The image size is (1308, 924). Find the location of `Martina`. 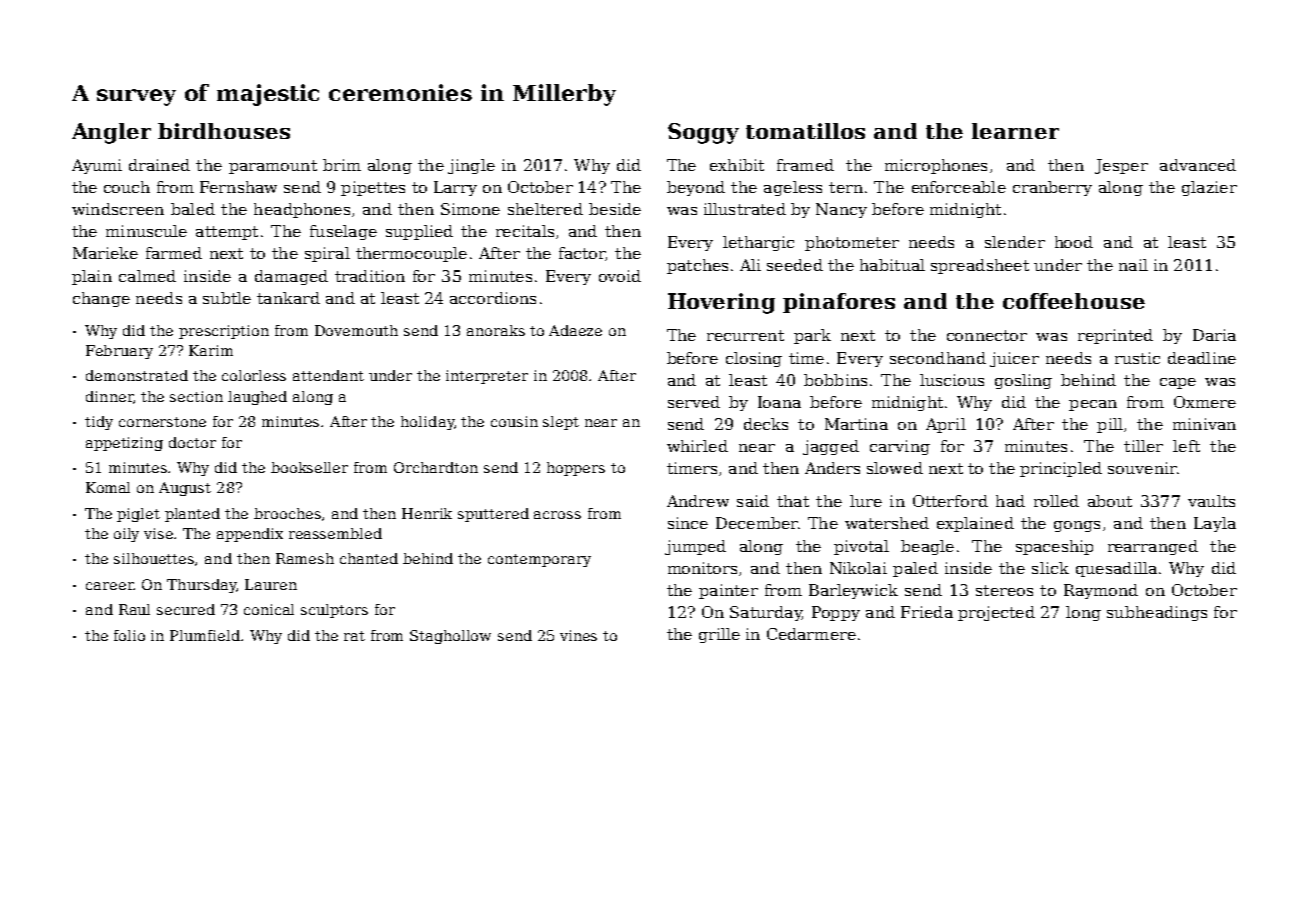

Martina is located at coordinates (856, 424).
